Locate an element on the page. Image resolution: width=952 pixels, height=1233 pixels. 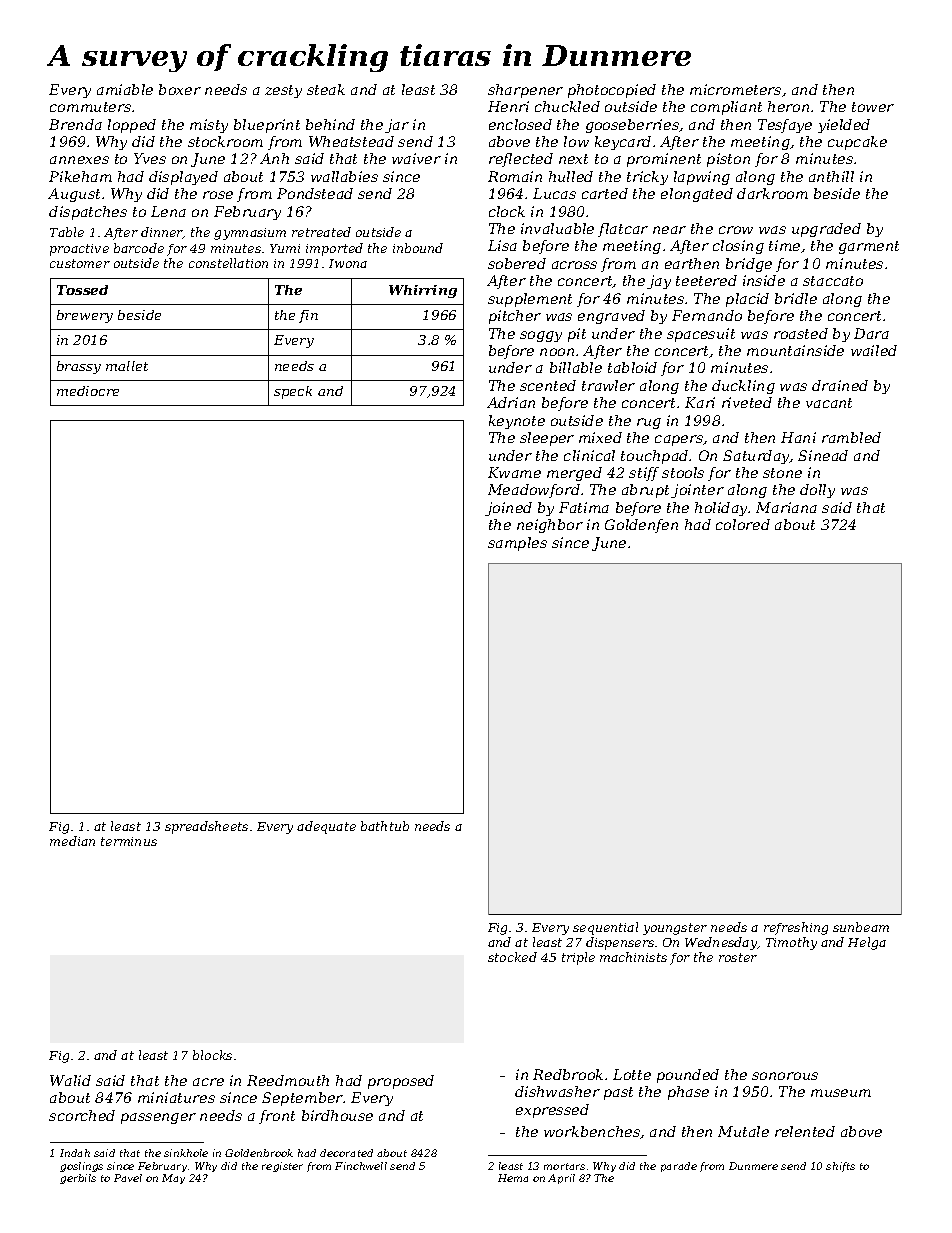
Fatima is located at coordinates (584, 507).
